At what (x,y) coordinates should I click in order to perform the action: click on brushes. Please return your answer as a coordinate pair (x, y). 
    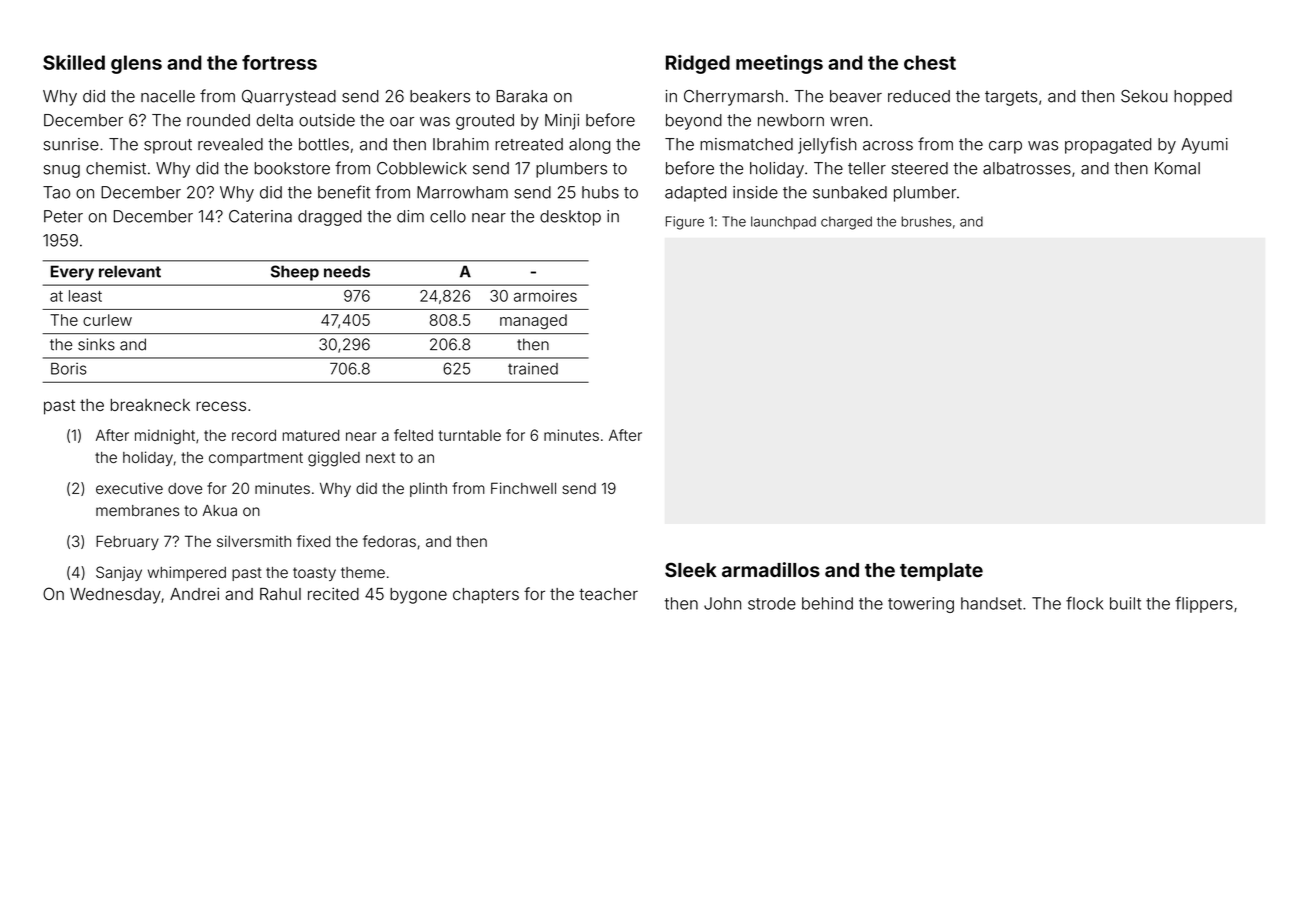
    Looking at the image, I should click on (926, 221).
